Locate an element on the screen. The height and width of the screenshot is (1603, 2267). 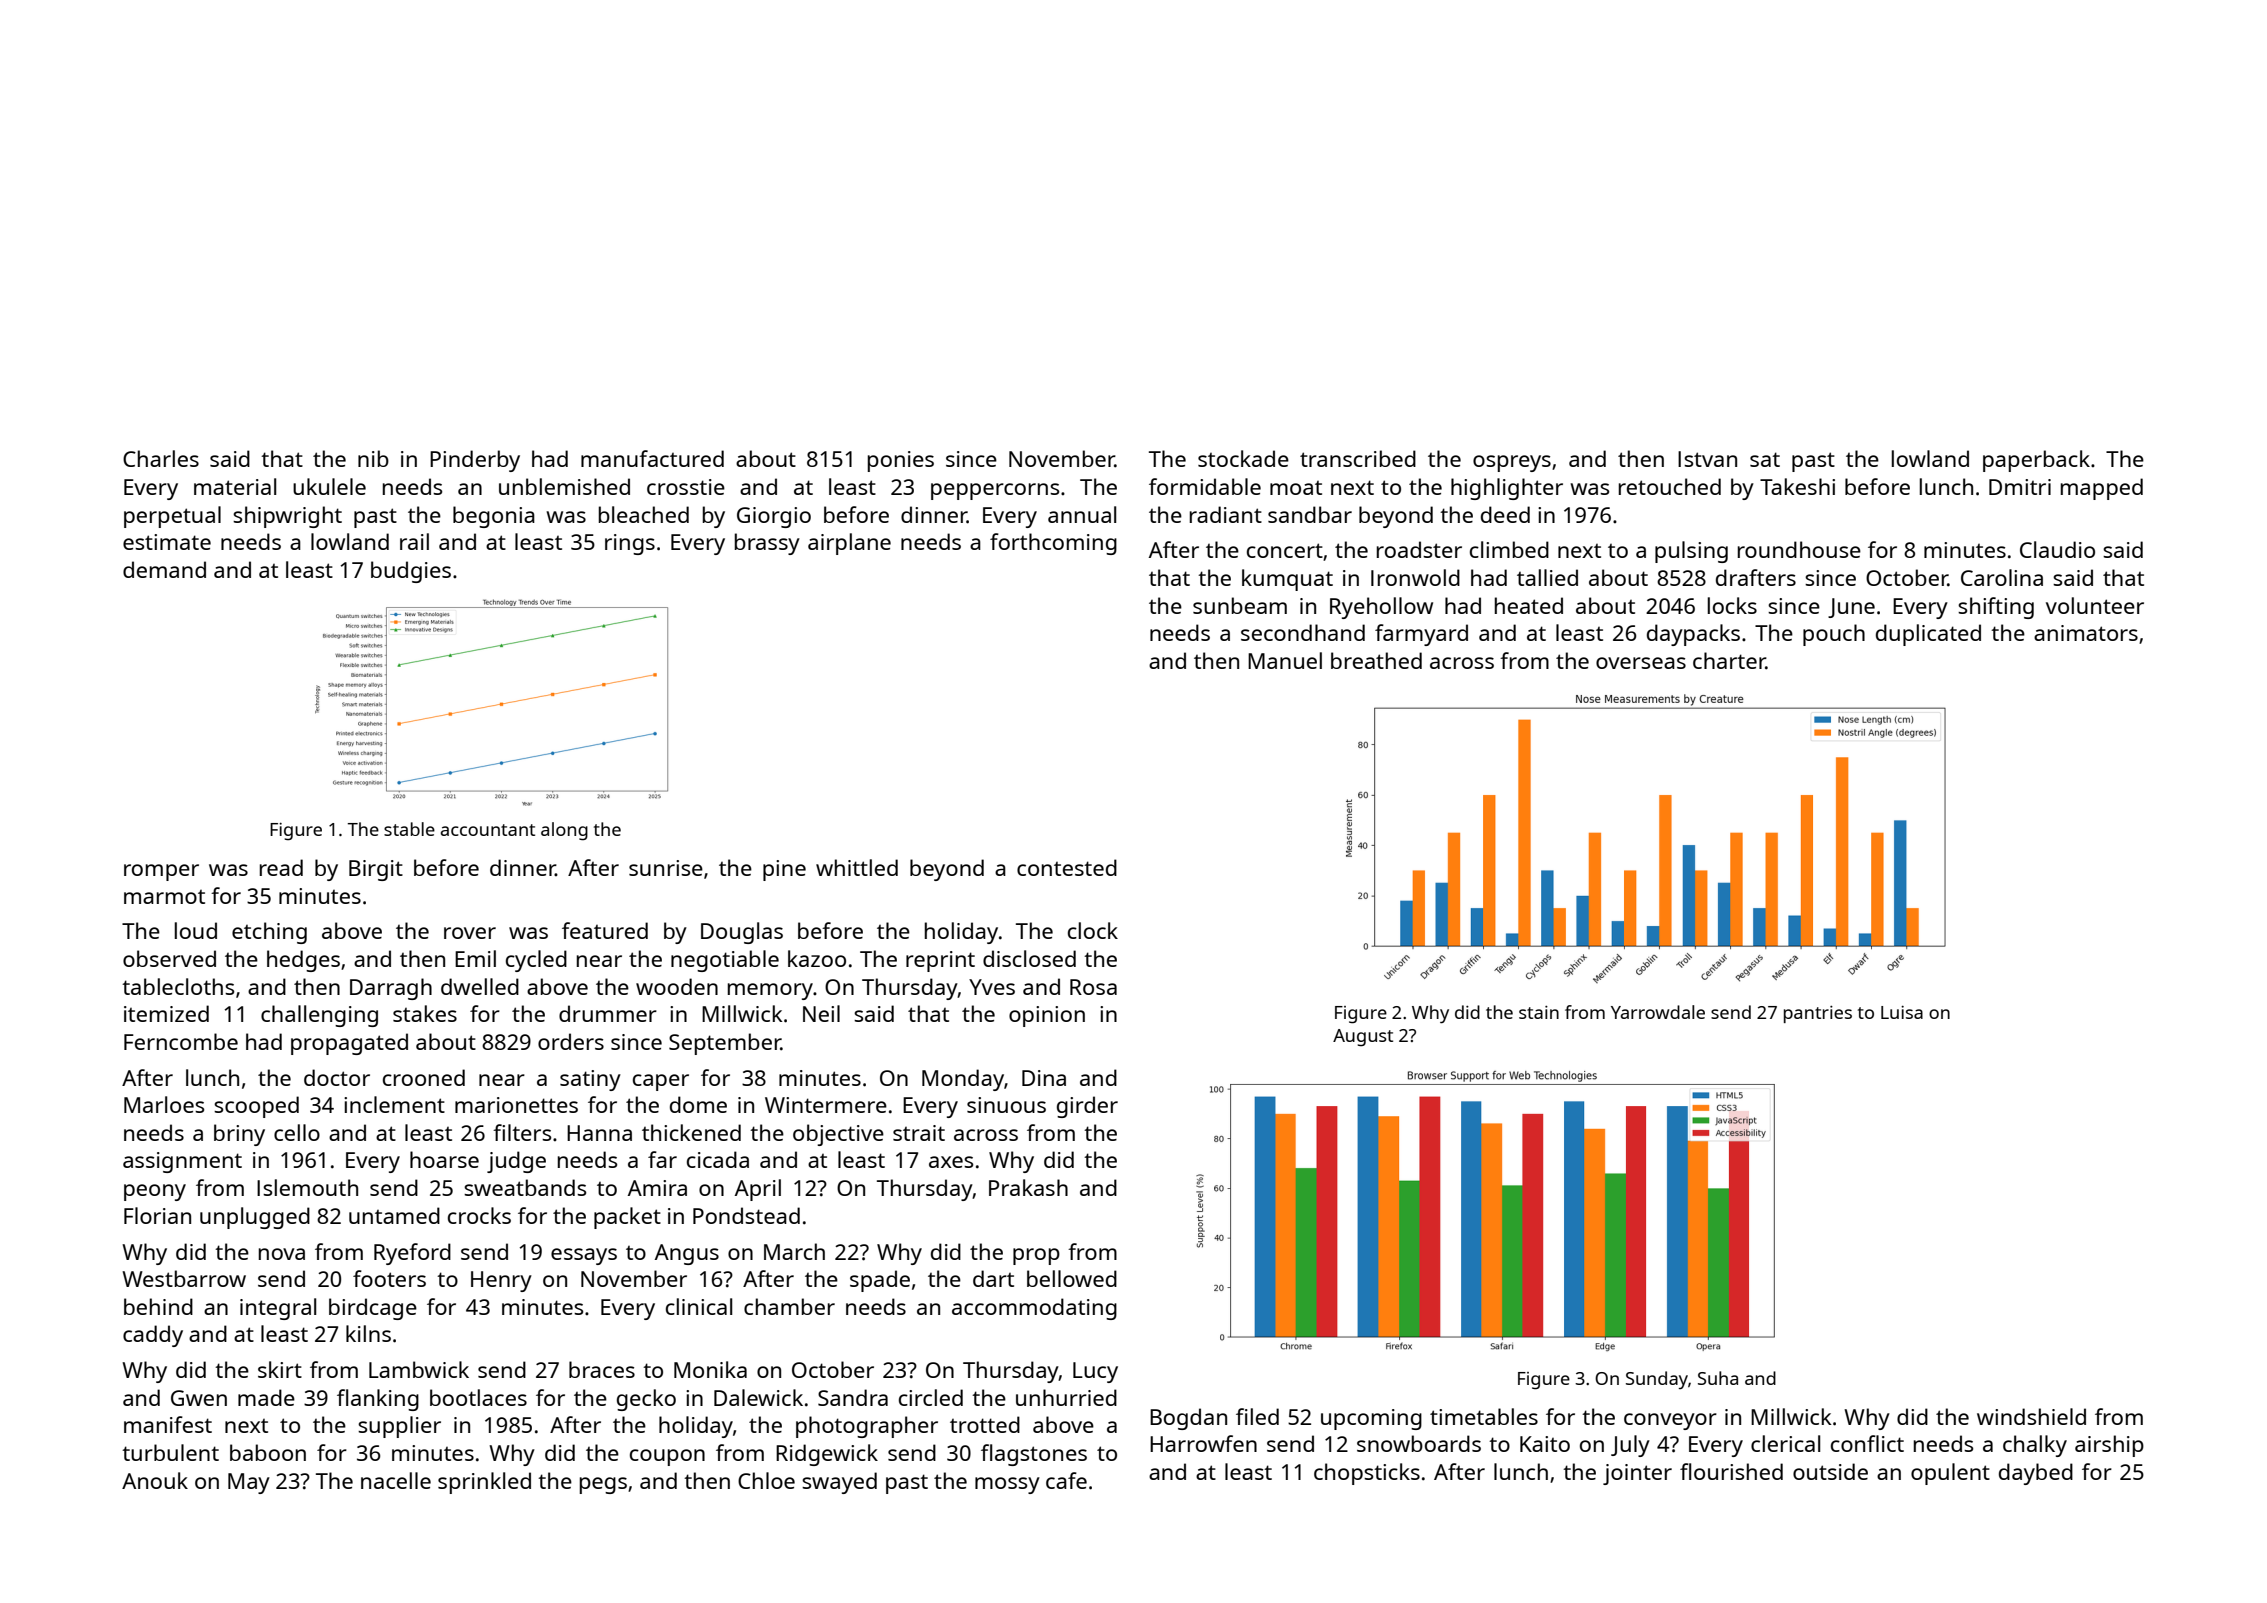
stable is located at coordinates (409, 829).
